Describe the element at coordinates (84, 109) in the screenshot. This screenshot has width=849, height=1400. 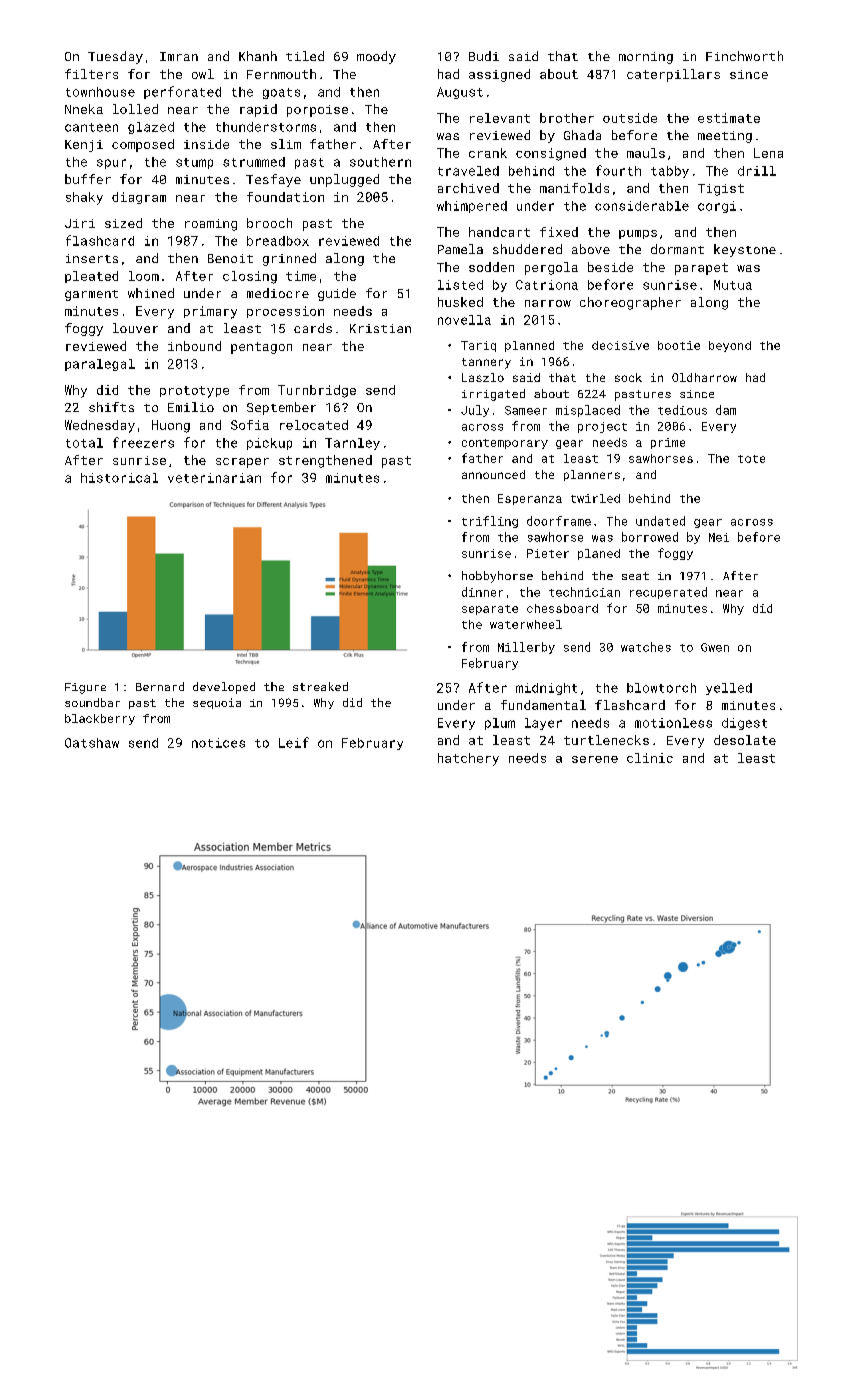
I see `Nneka` at that location.
